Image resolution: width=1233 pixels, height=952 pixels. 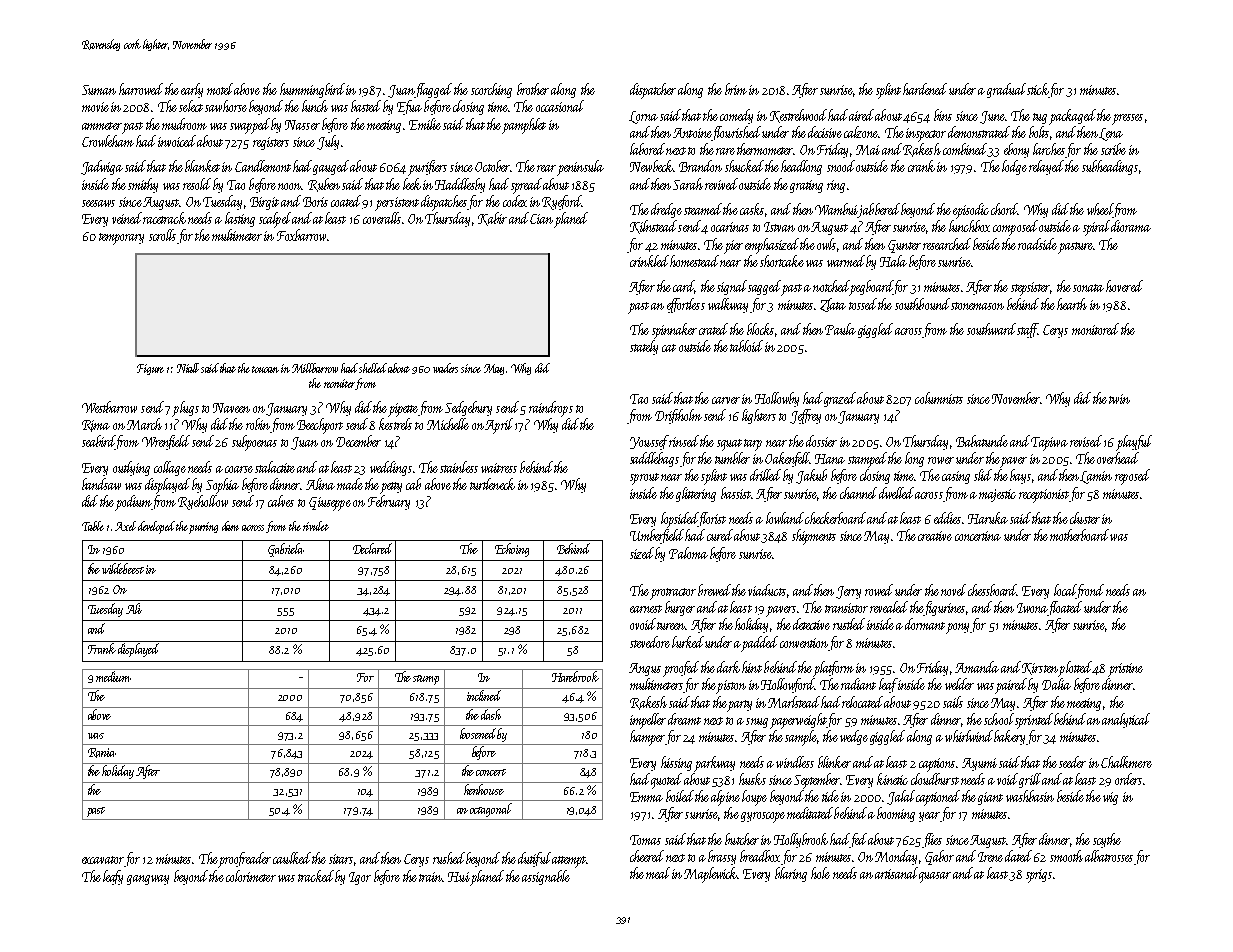 What do you see at coordinates (688, 553) in the document?
I see `Paloma` at bounding box center [688, 553].
